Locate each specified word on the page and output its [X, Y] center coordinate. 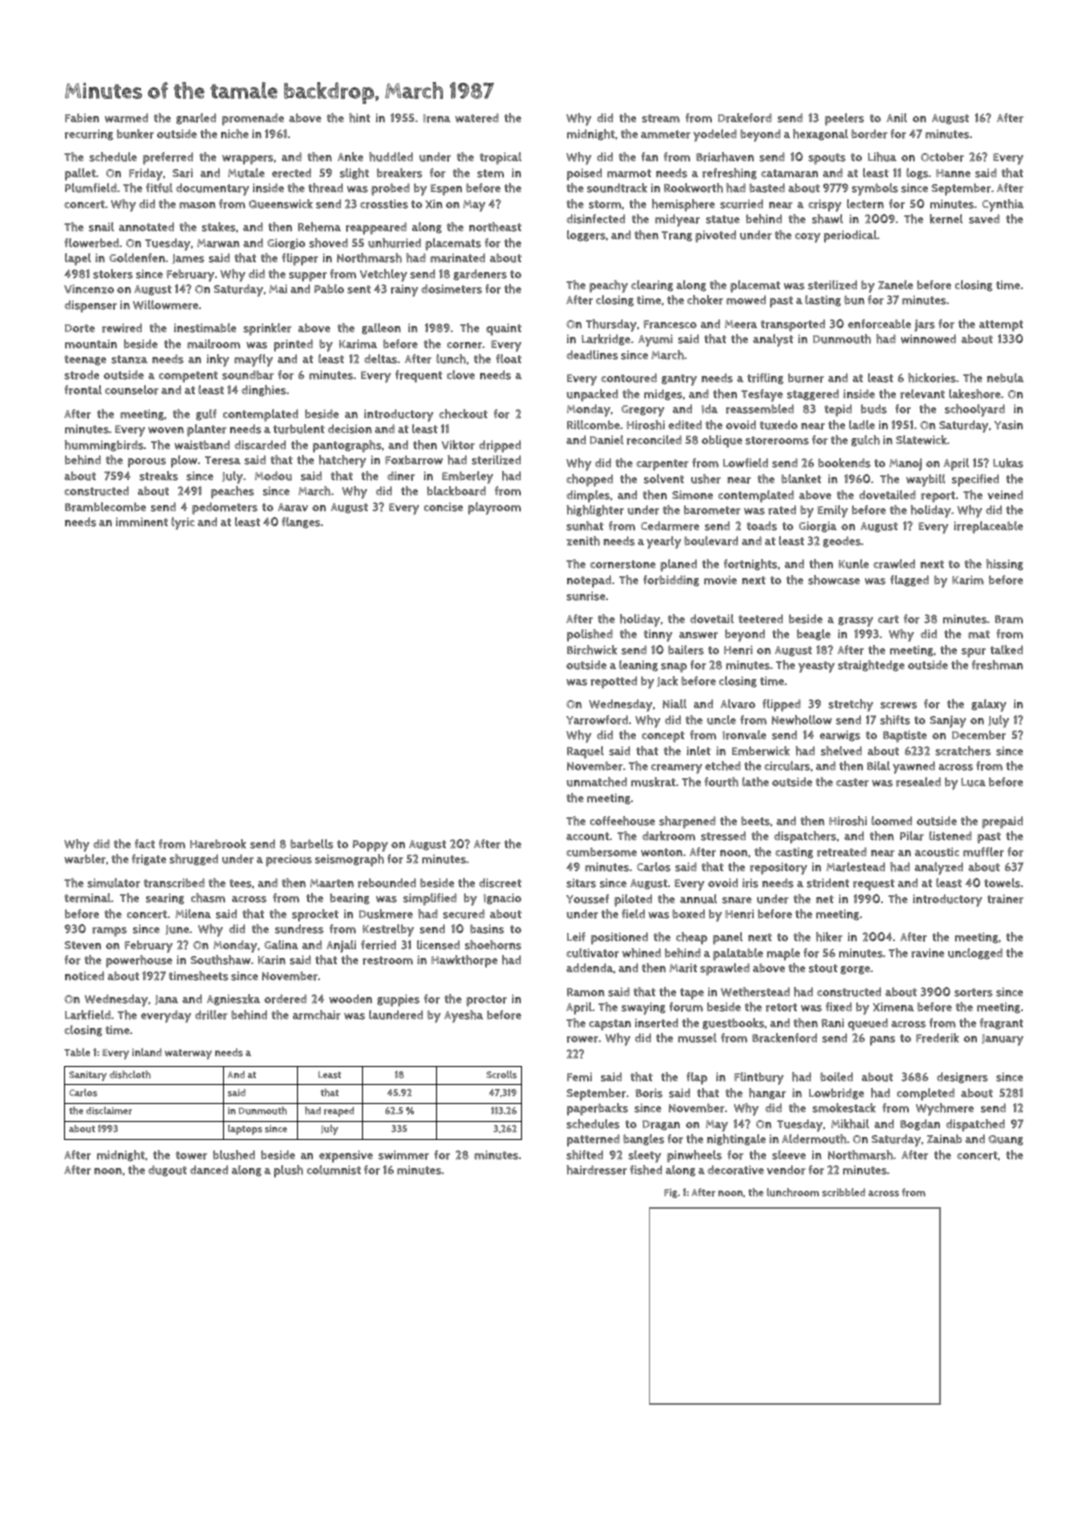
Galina [281, 944]
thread [325, 188]
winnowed [928, 339]
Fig [670, 1193]
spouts [827, 159]
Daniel [607, 439]
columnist [334, 1170]
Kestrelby [388, 930]
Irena [437, 118]
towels [1002, 883]
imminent [142, 522]
